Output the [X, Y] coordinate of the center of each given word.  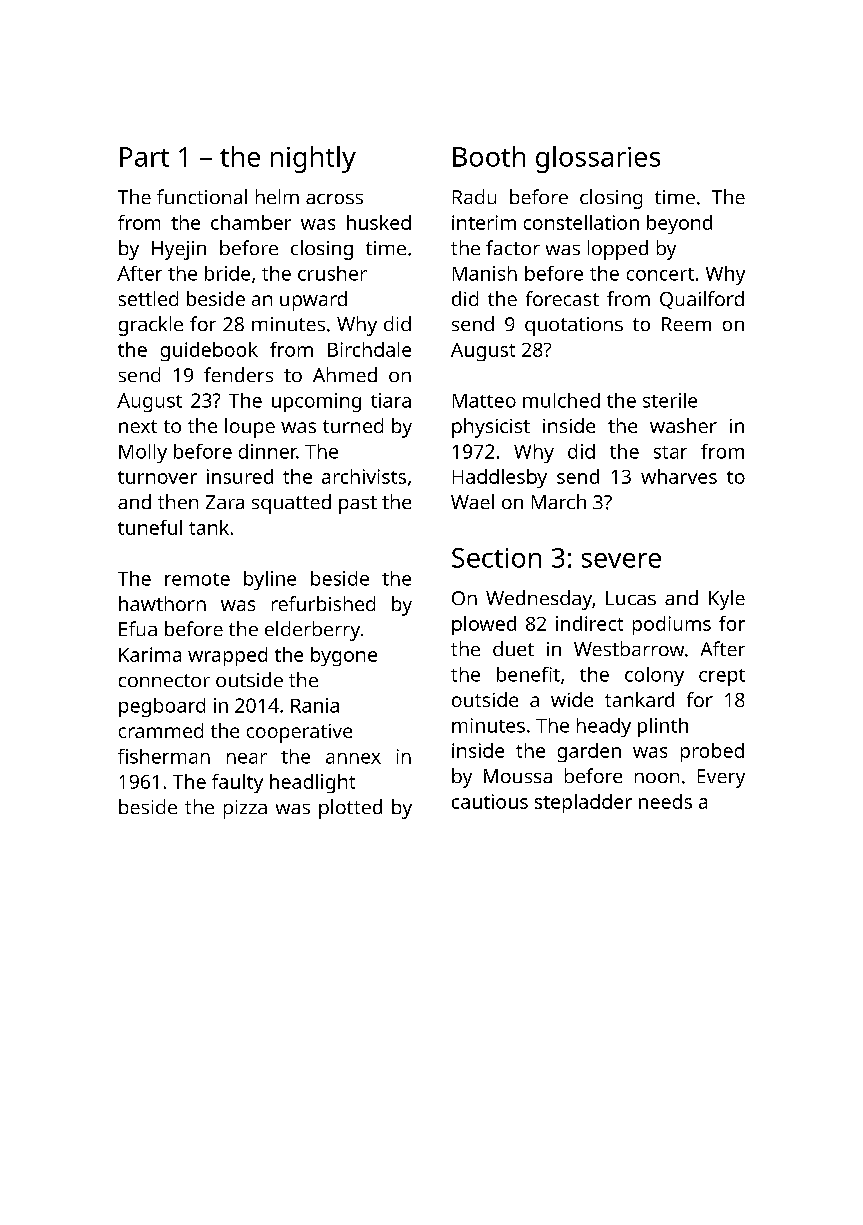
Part [144, 157]
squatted [291, 504]
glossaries [598, 159]
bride [227, 273]
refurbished [323, 603]
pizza [245, 809]
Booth [489, 156]
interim [484, 222]
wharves [679, 476]
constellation [581, 222]
